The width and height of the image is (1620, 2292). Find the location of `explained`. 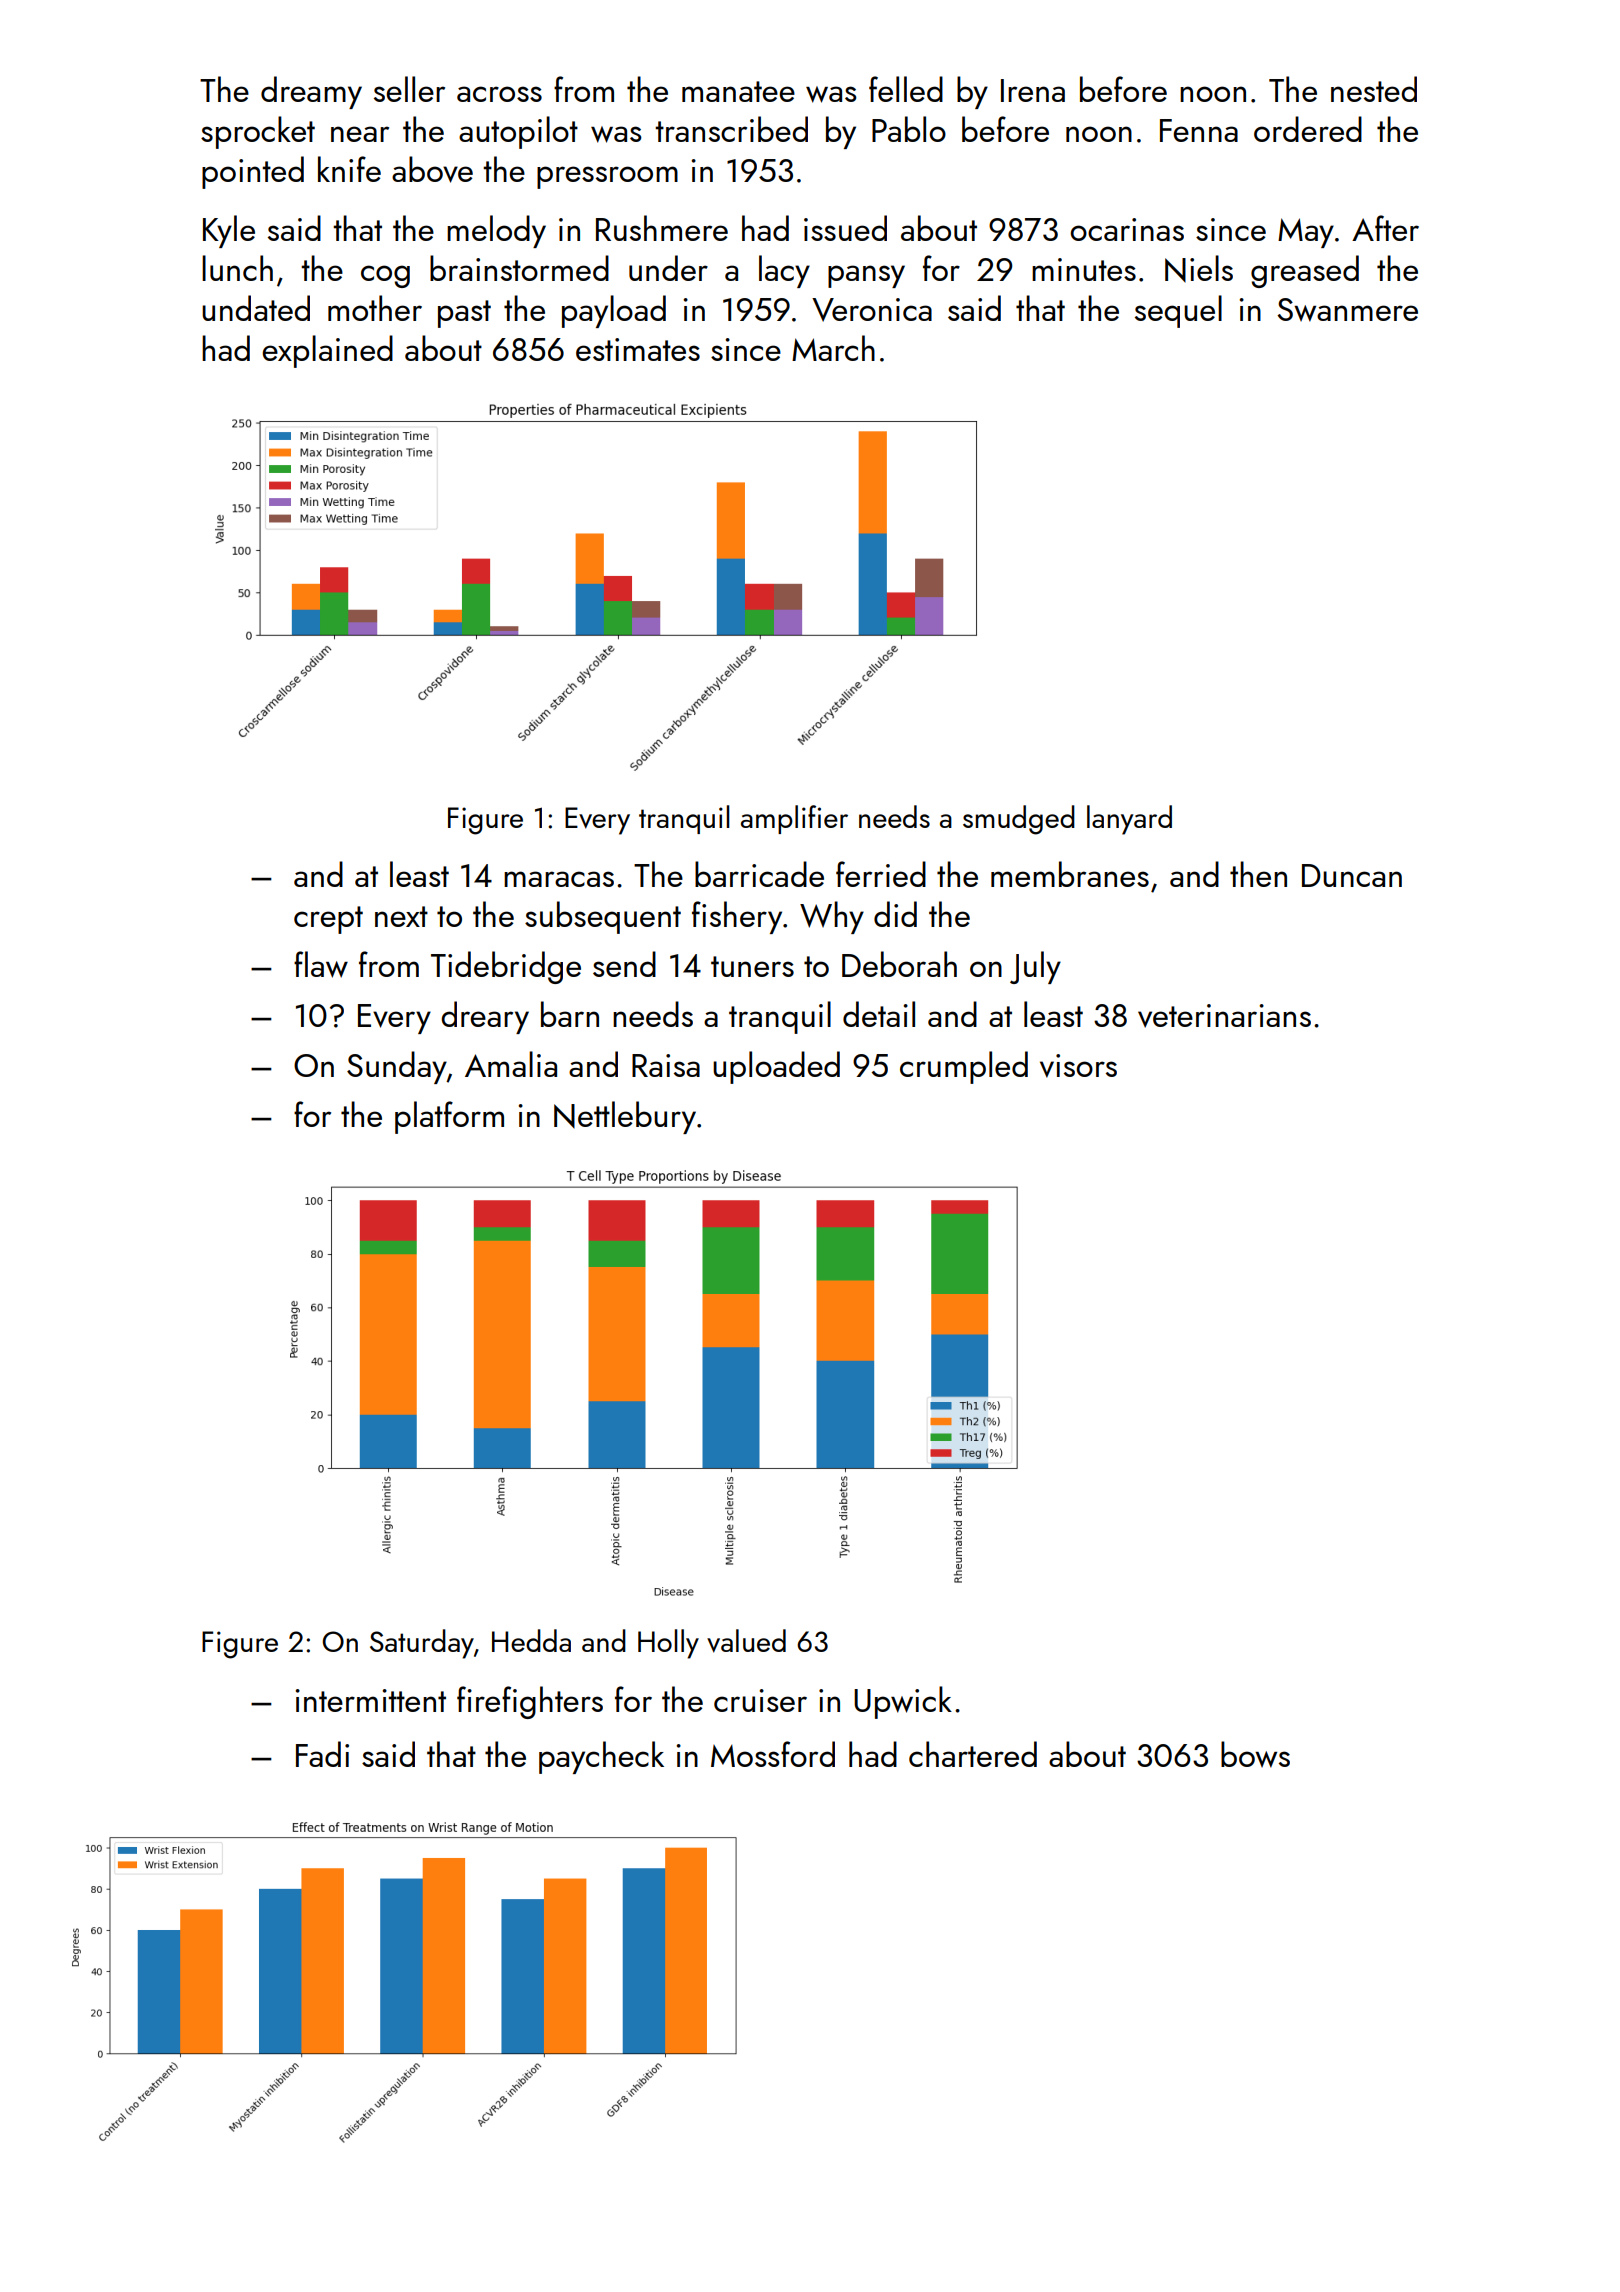

explained is located at coordinates (327, 351).
